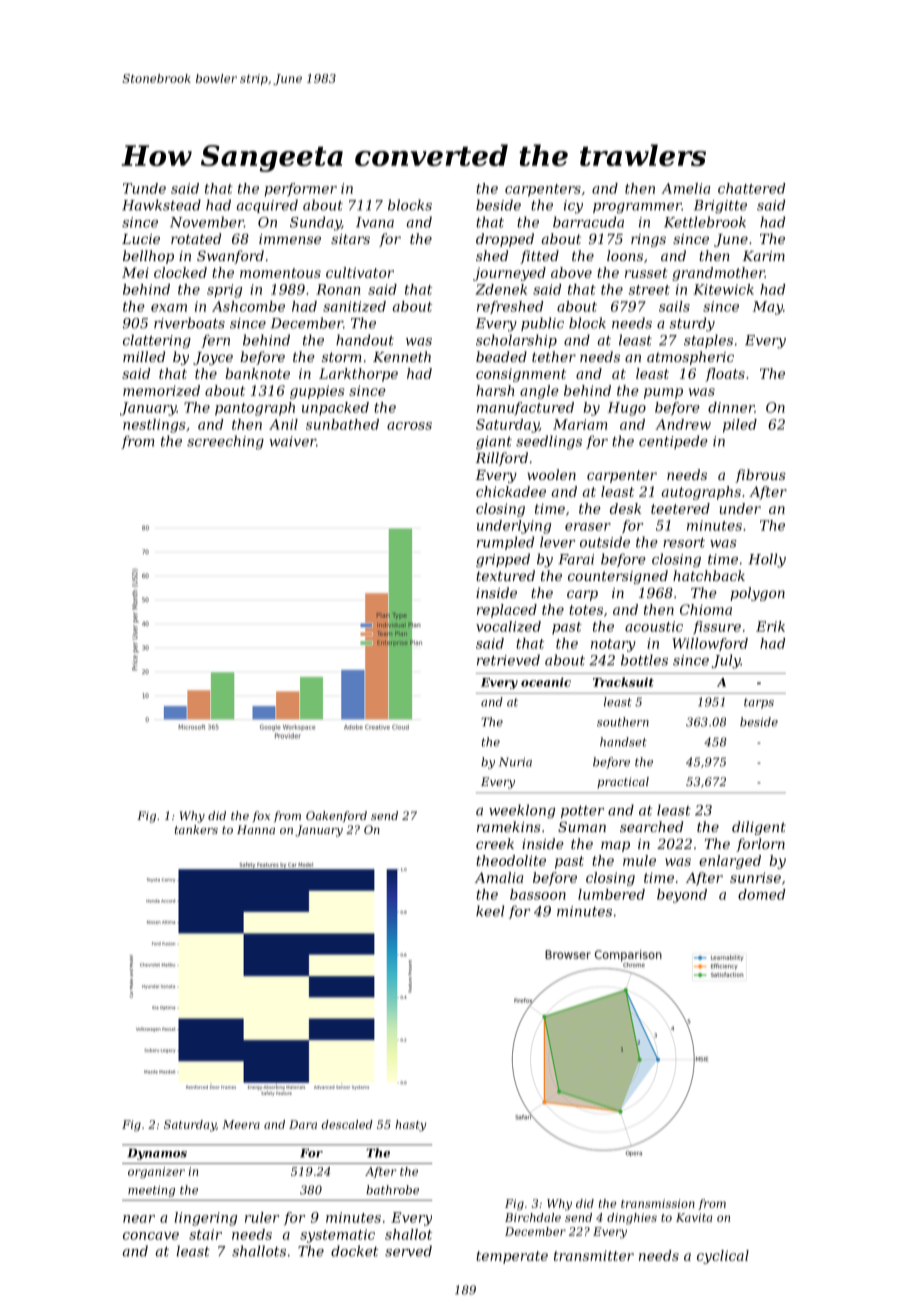 The height and width of the screenshot is (1316, 908). Describe the element at coordinates (375, 222) in the screenshot. I see `Ivana` at that location.
